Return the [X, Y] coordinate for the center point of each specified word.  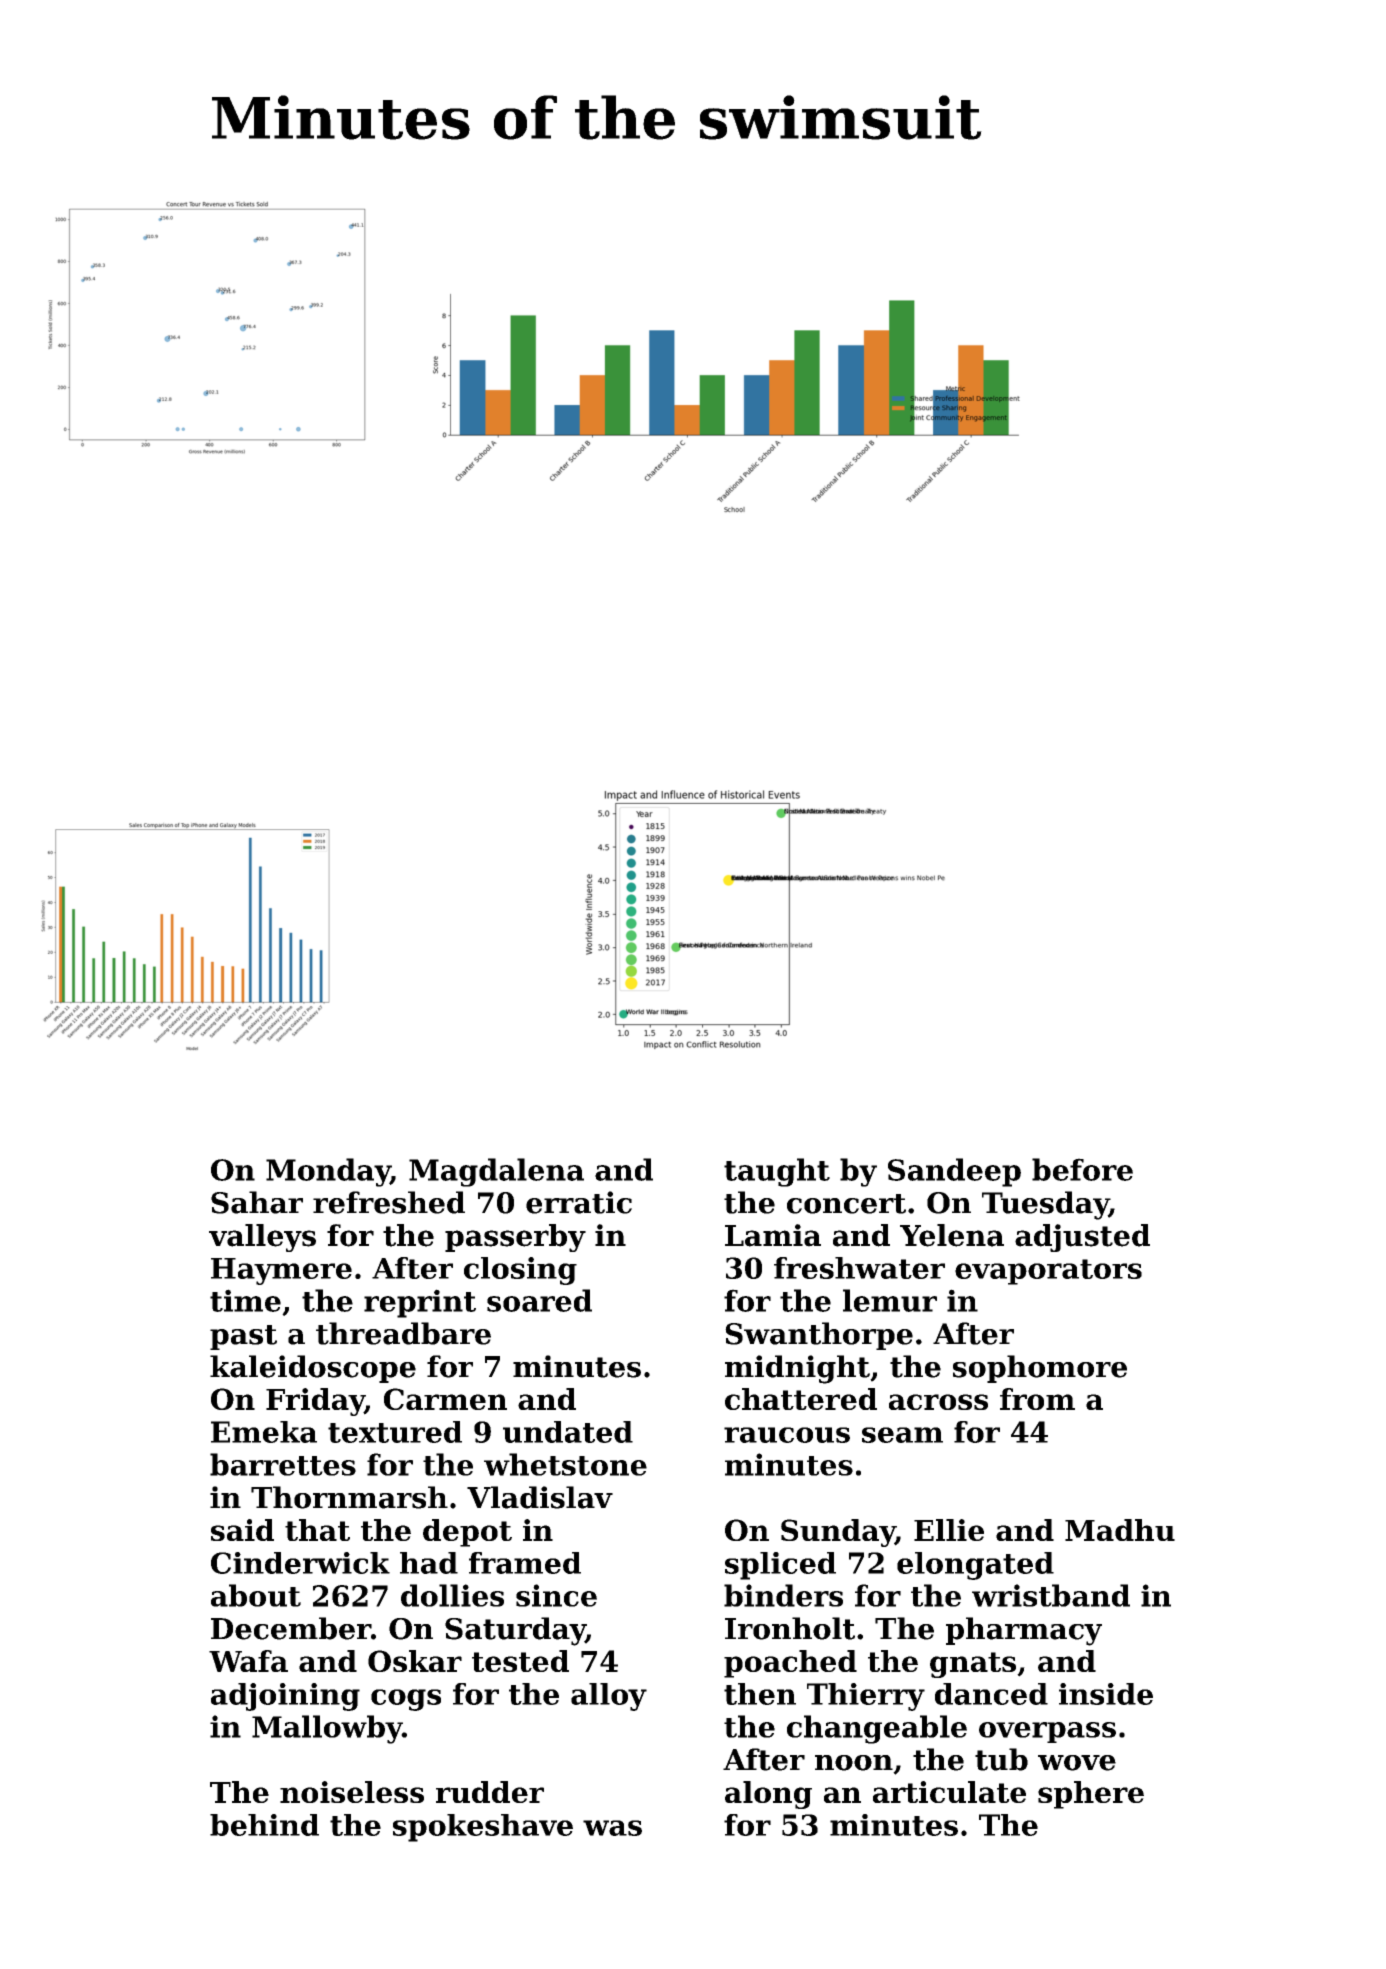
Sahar [257, 1202]
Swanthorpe [819, 1336]
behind [264, 1825]
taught [777, 1172]
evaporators [1048, 1272]
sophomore [1040, 1369]
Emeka [264, 1432]
